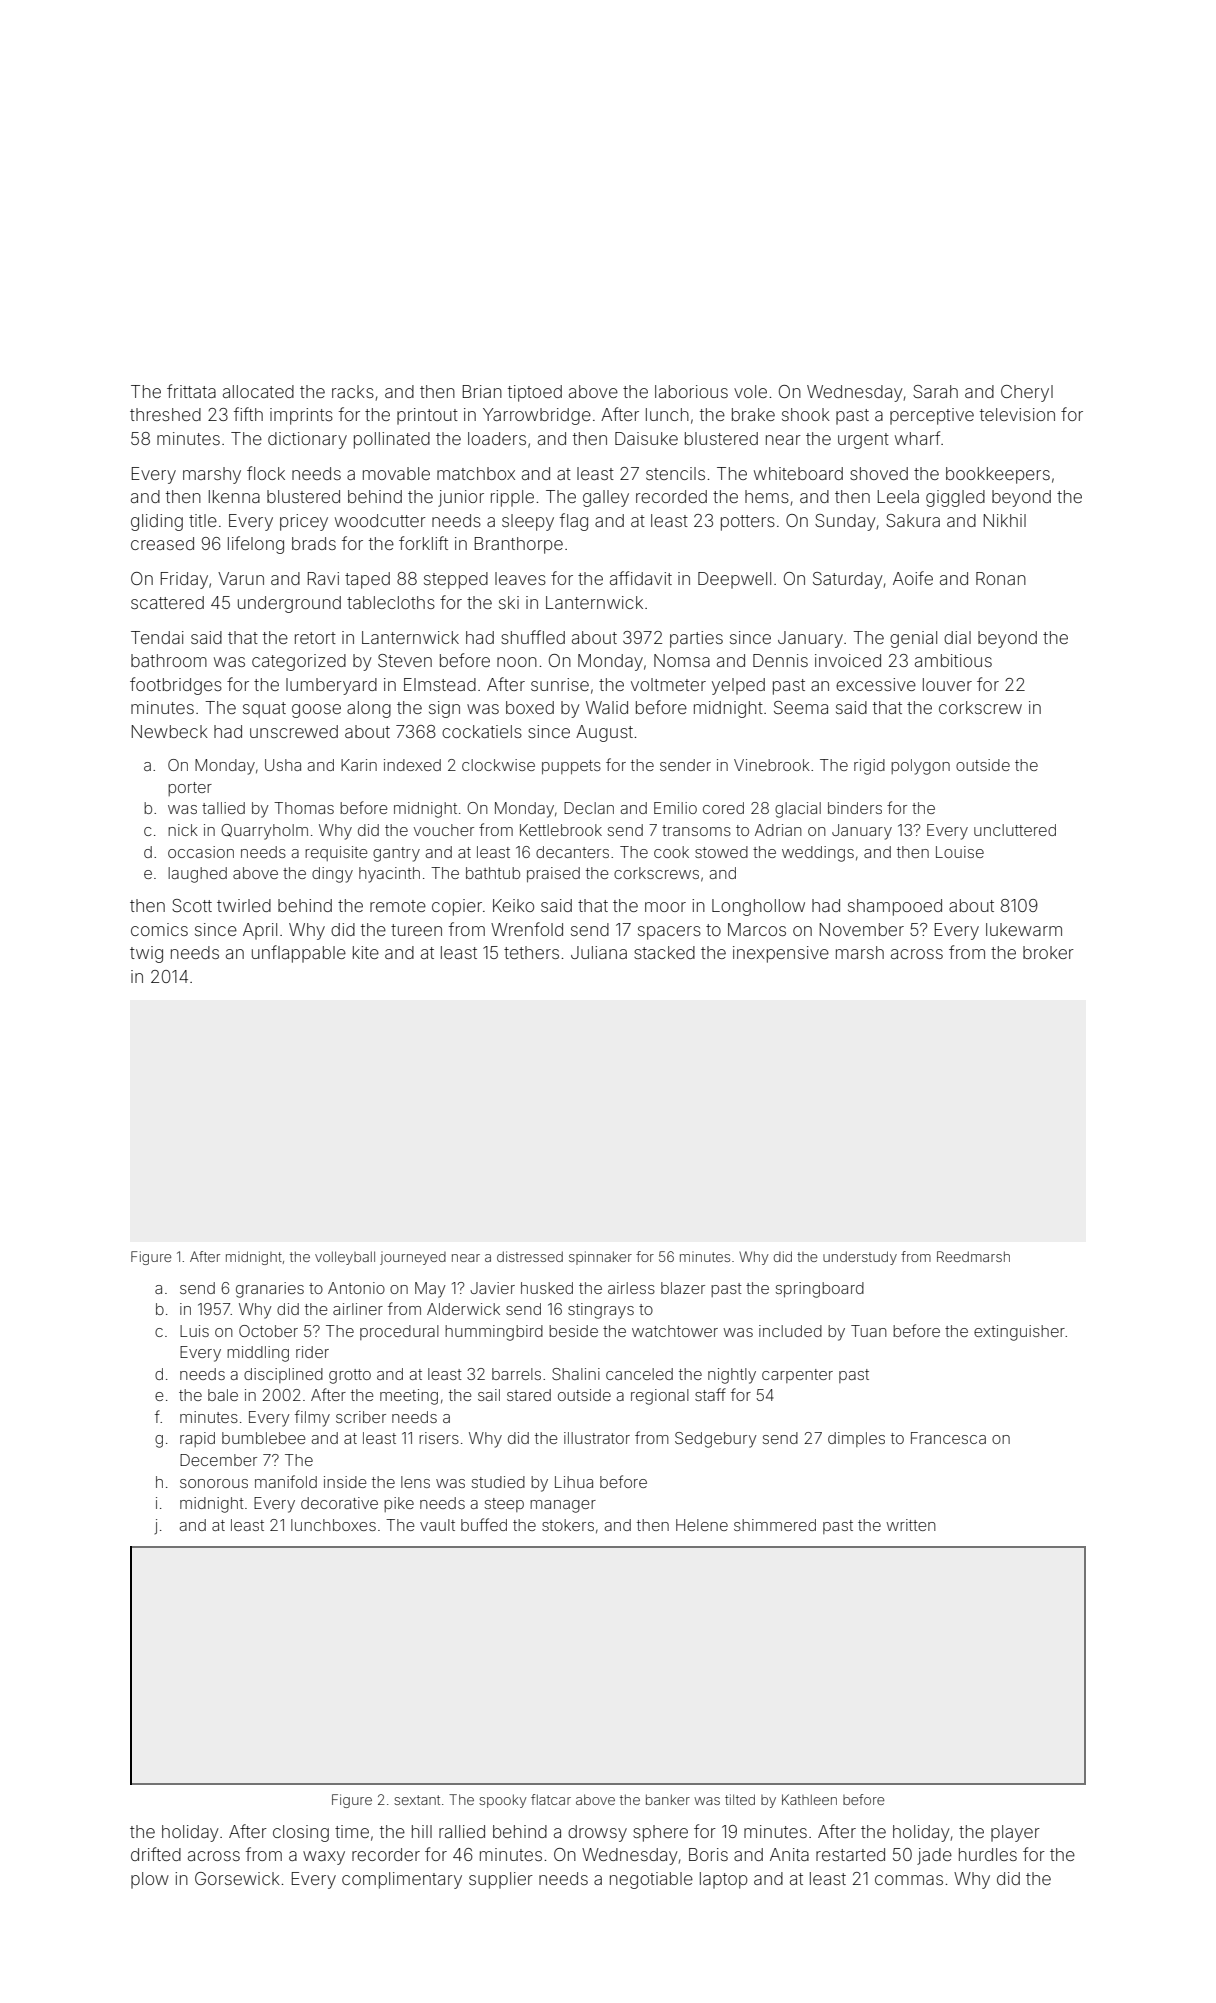 Image resolution: width=1216 pixels, height=2003 pixels. I want to click on watchtower, so click(675, 1331).
